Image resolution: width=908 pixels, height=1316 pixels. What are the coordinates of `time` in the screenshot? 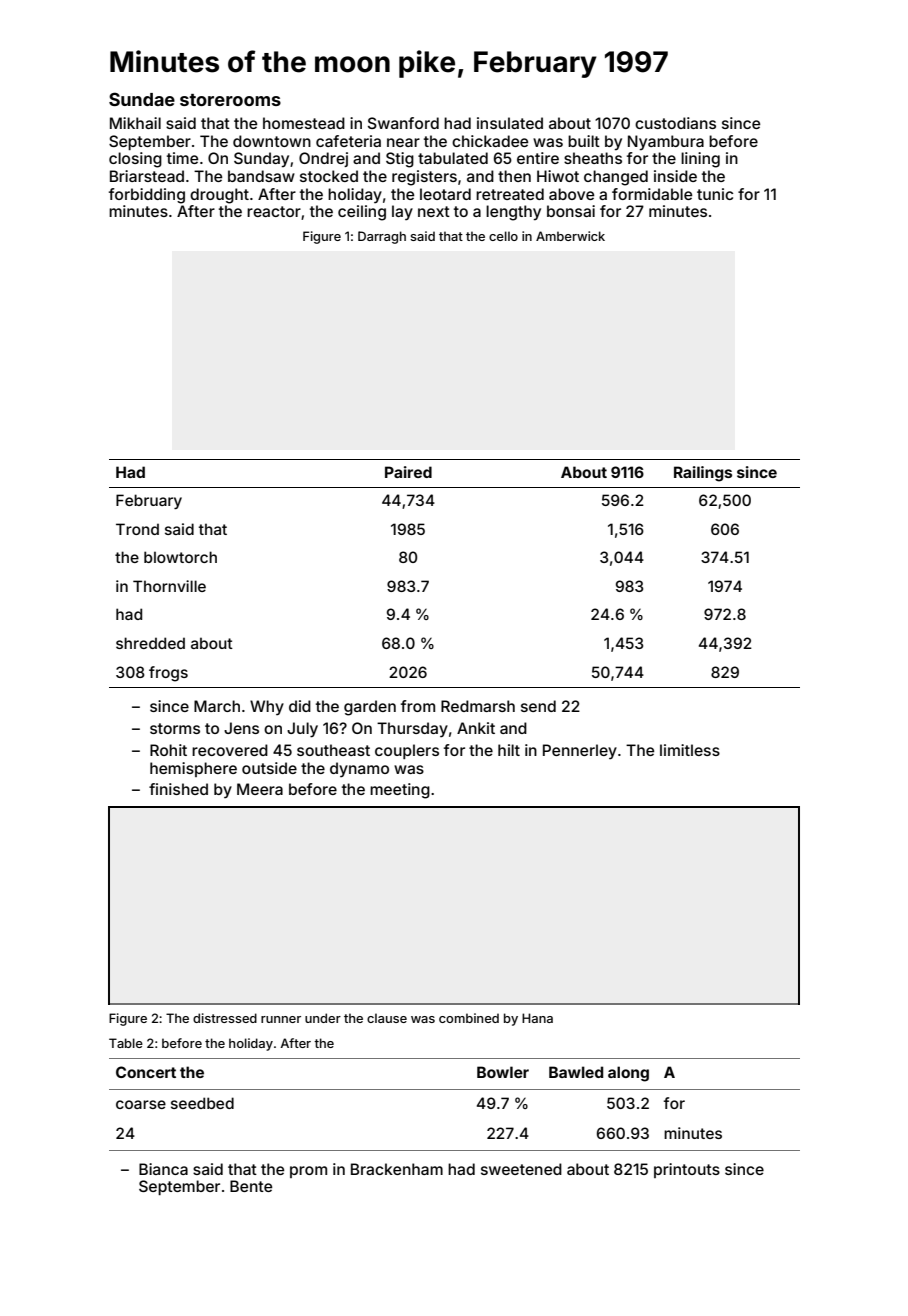 It's located at (182, 158).
